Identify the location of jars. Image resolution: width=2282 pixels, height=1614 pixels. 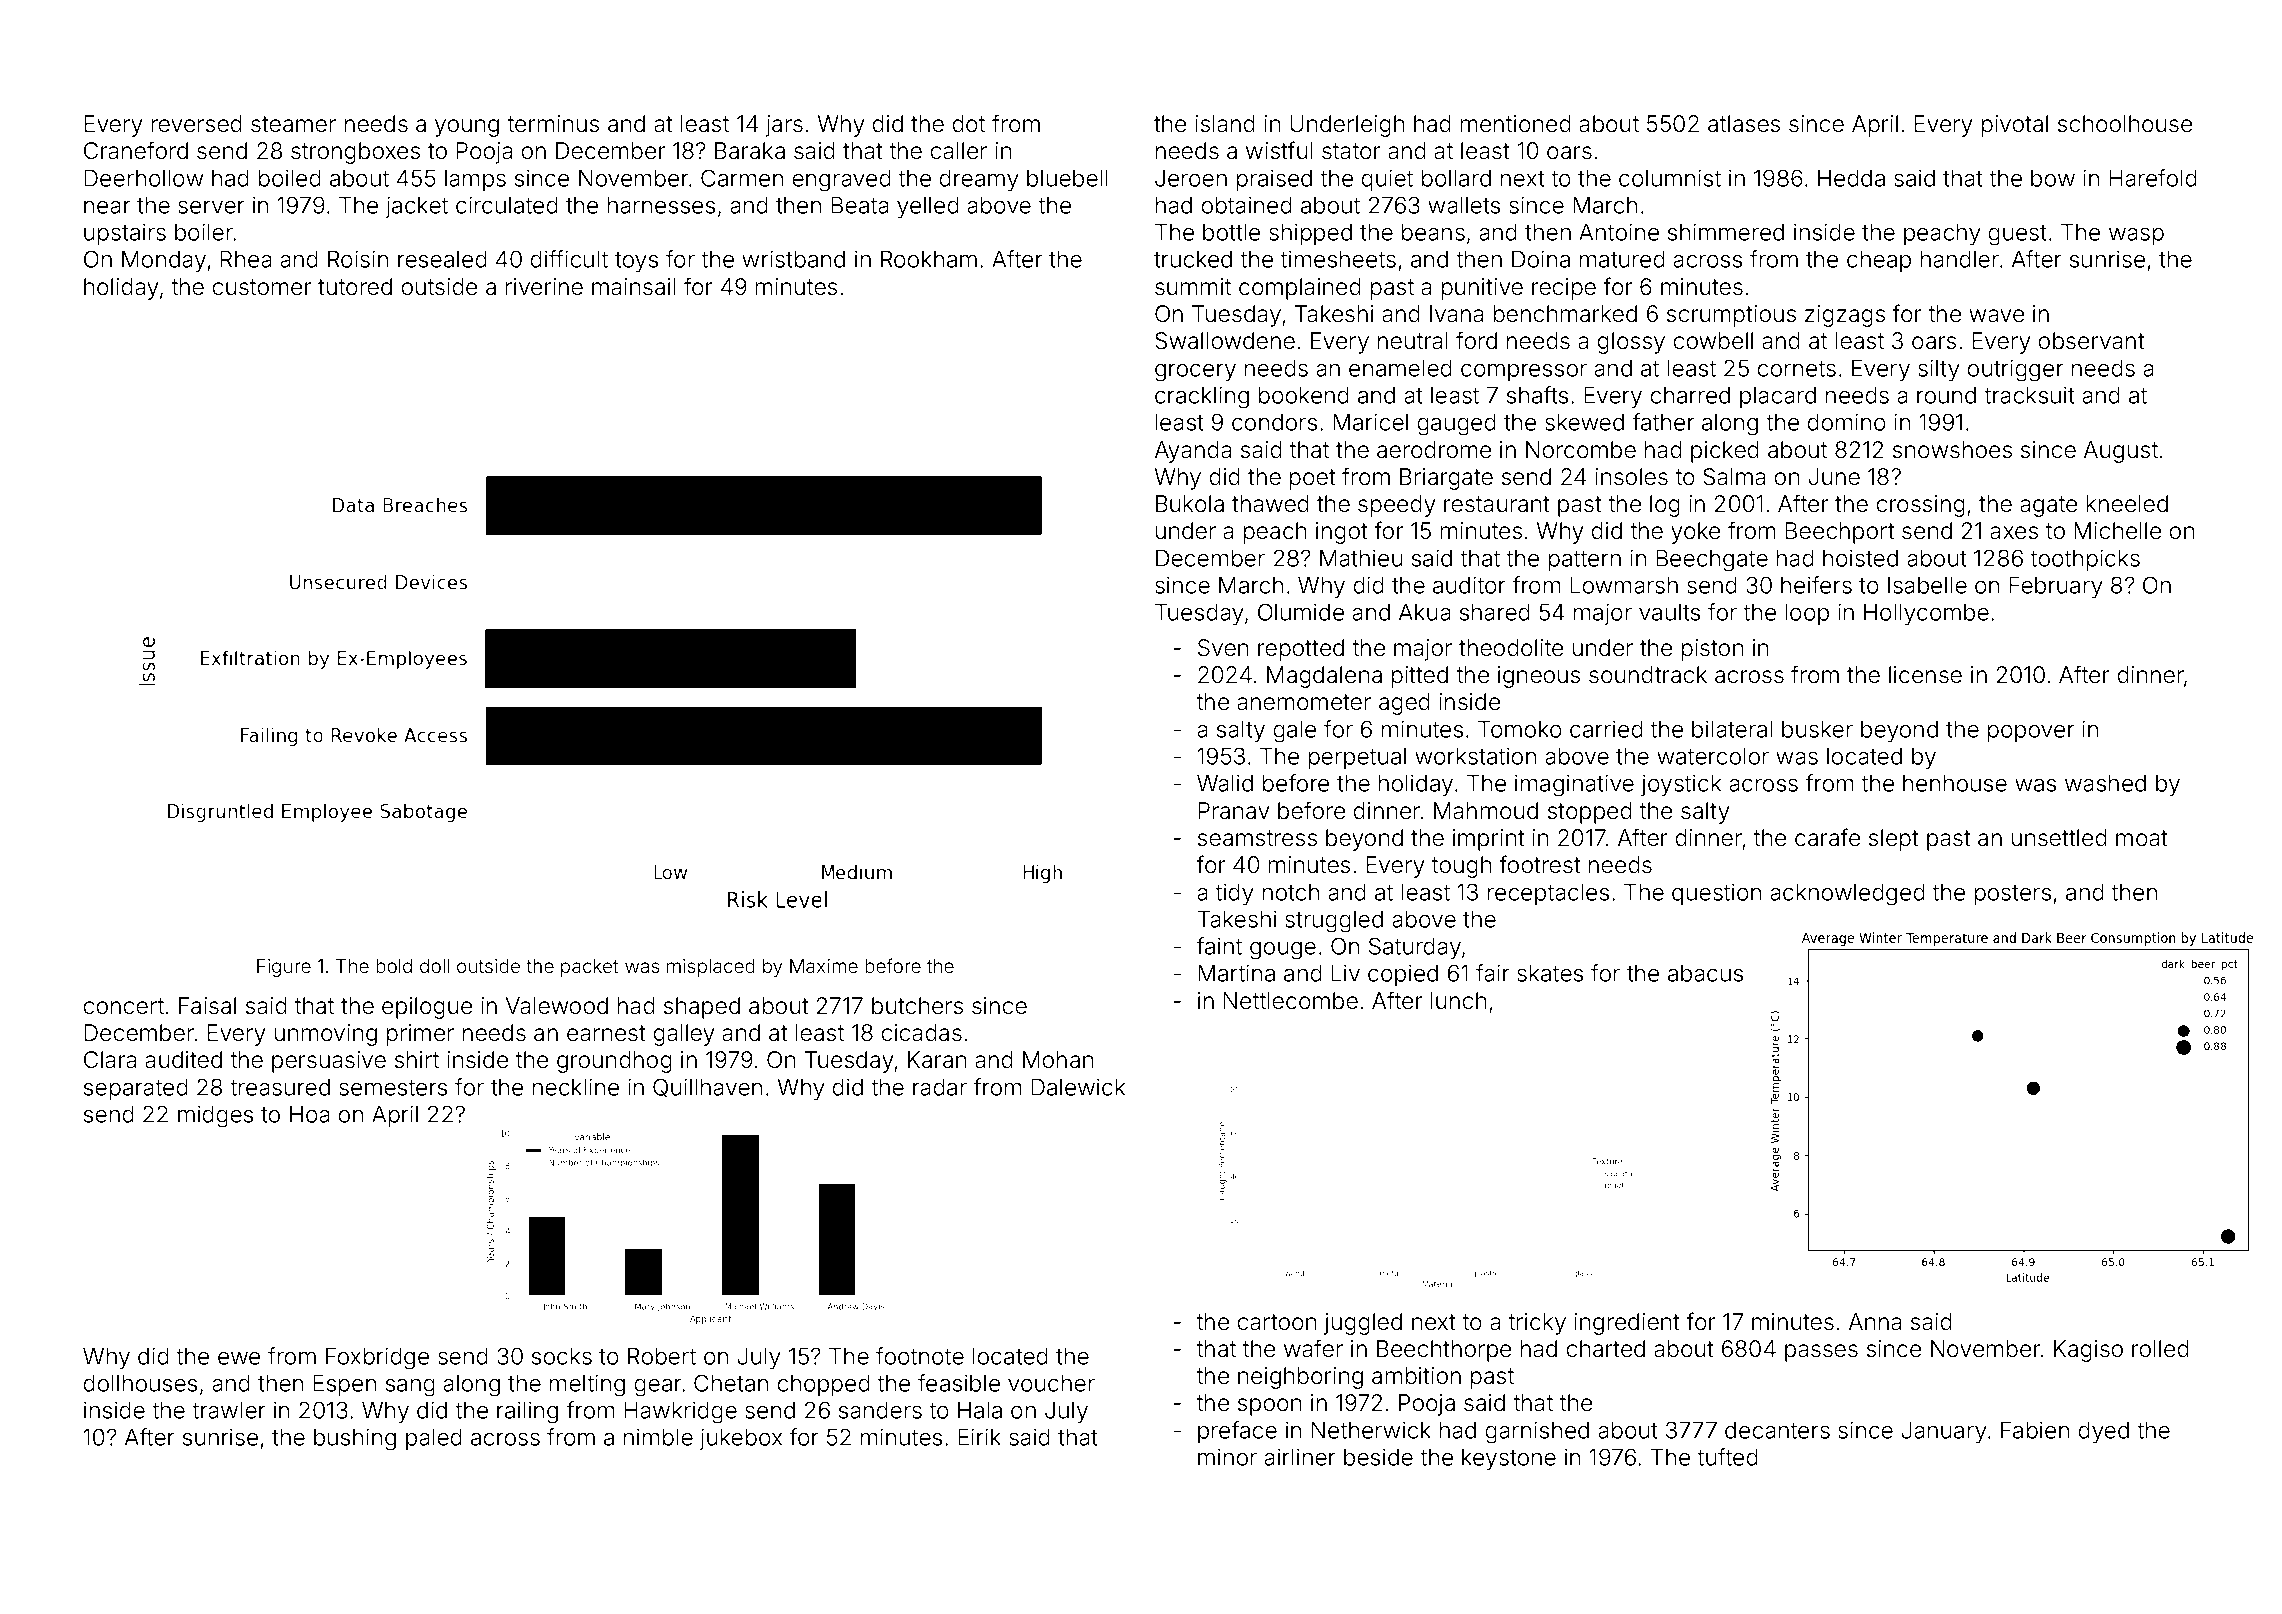
(784, 126).
